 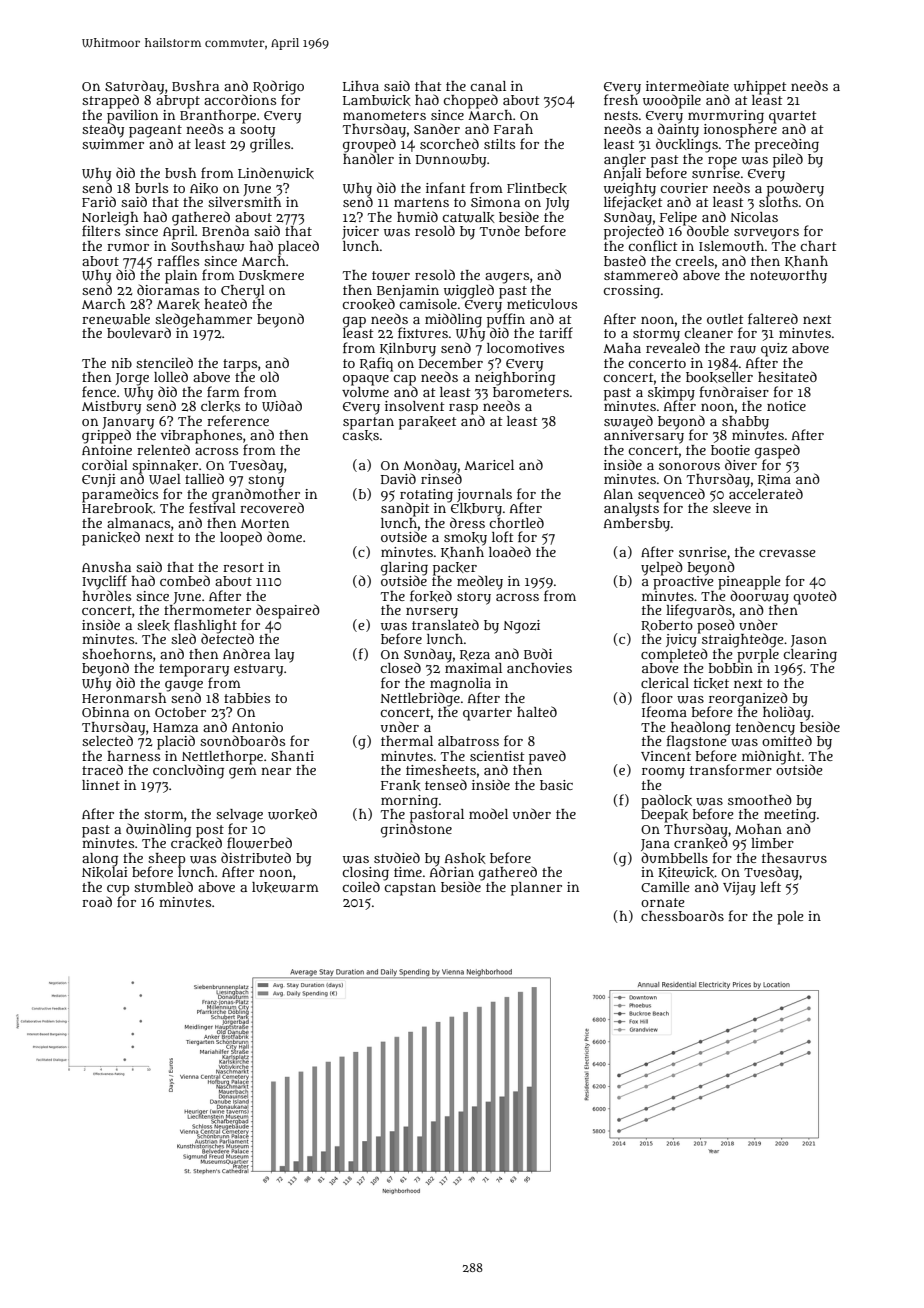 I want to click on rotating, so click(x=426, y=495).
